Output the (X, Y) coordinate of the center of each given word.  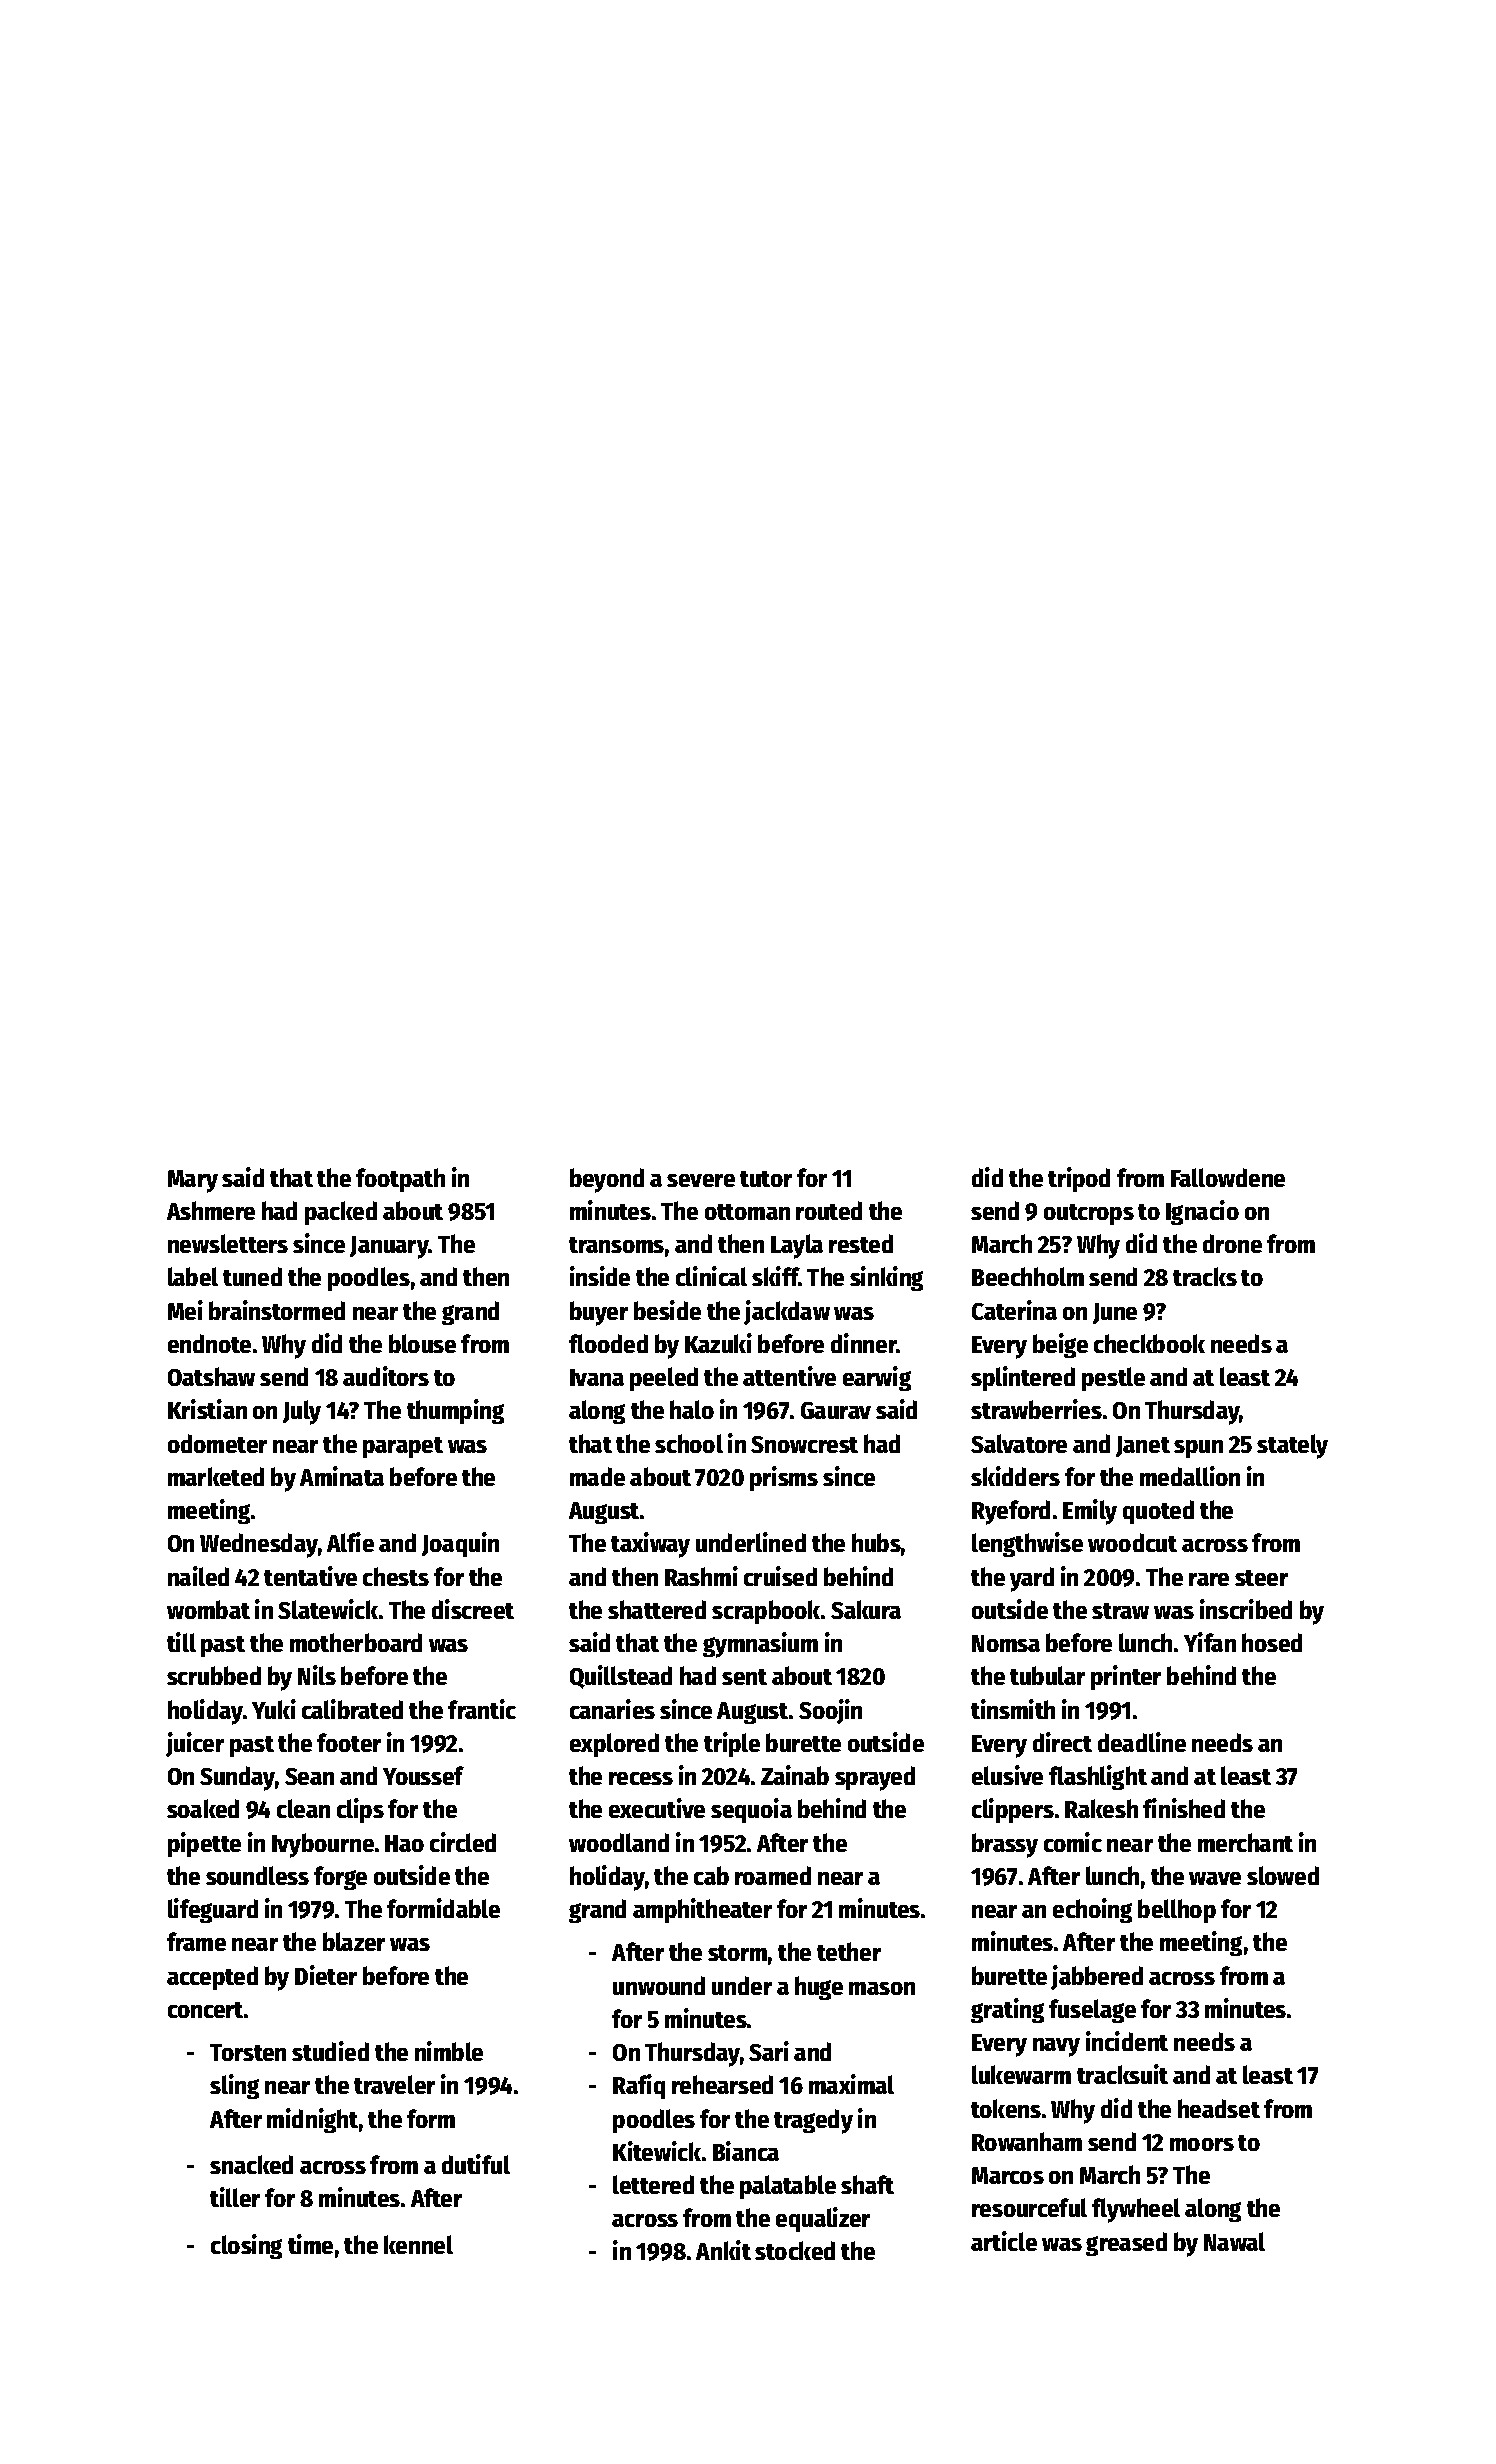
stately (1292, 1446)
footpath (400, 1180)
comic (1073, 1842)
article (1004, 2241)
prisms (784, 1478)
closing (246, 2246)
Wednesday (259, 1545)
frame (196, 1941)
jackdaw (787, 1312)
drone (1232, 1243)
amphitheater (702, 1910)
